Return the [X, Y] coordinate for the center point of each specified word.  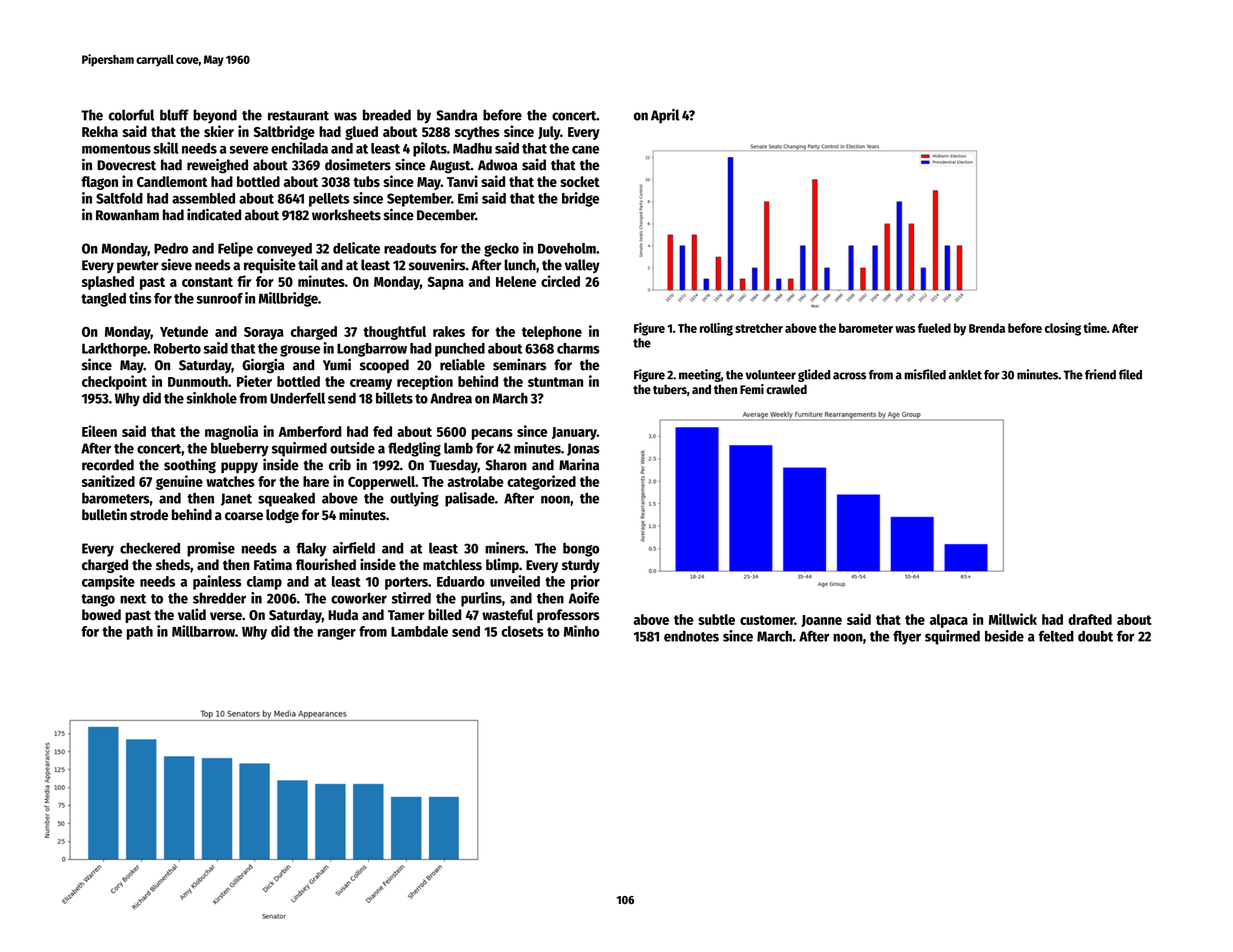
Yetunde [184, 331]
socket [580, 181]
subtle [716, 619]
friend [1100, 374]
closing [1062, 329]
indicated [214, 214]
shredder [219, 598]
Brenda [987, 328]
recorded [108, 465]
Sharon [506, 465]
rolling [716, 329]
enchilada [299, 148]
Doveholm [567, 248]
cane [585, 150]
